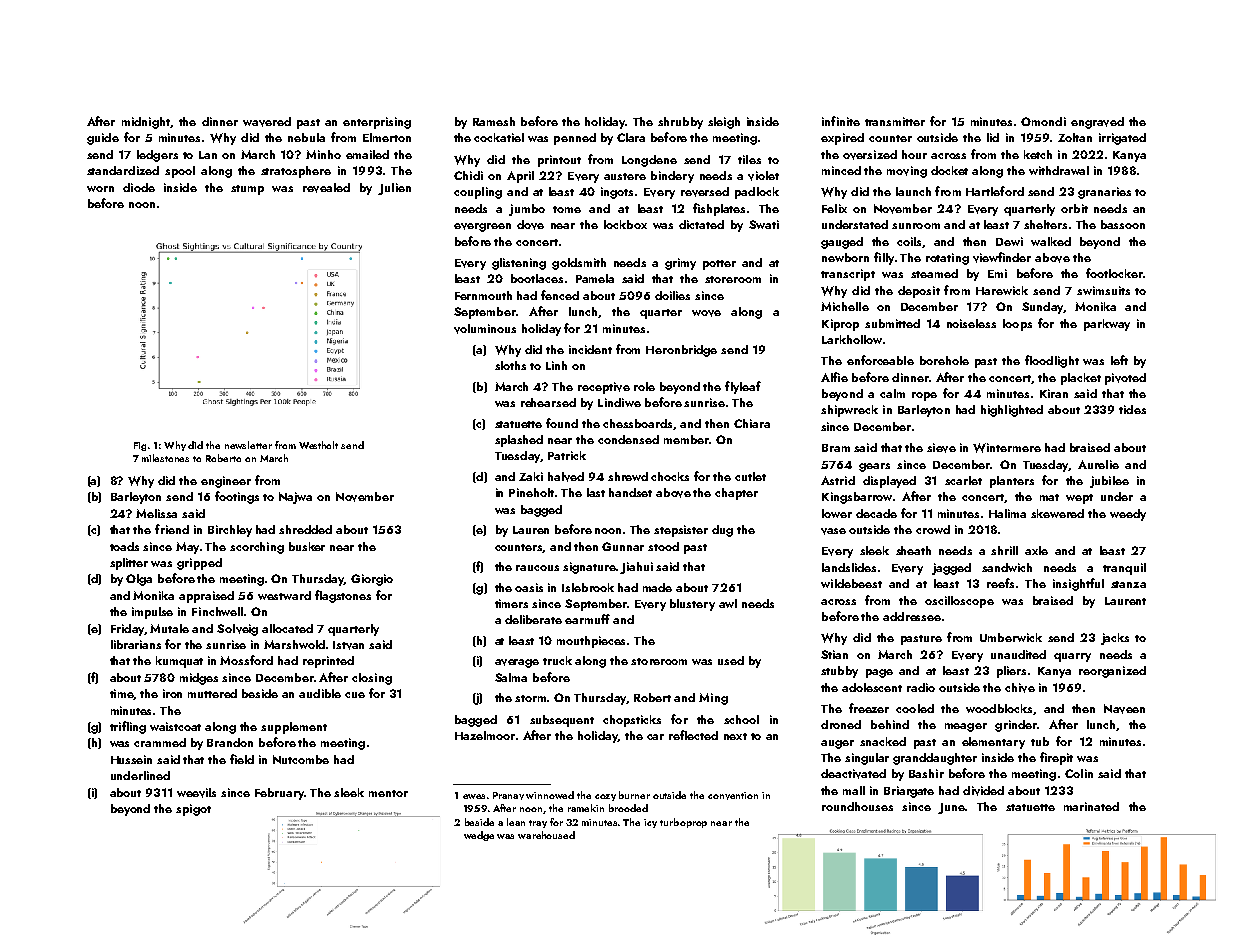  Describe the element at coordinates (139, 580) in the screenshot. I see `Olga` at that location.
